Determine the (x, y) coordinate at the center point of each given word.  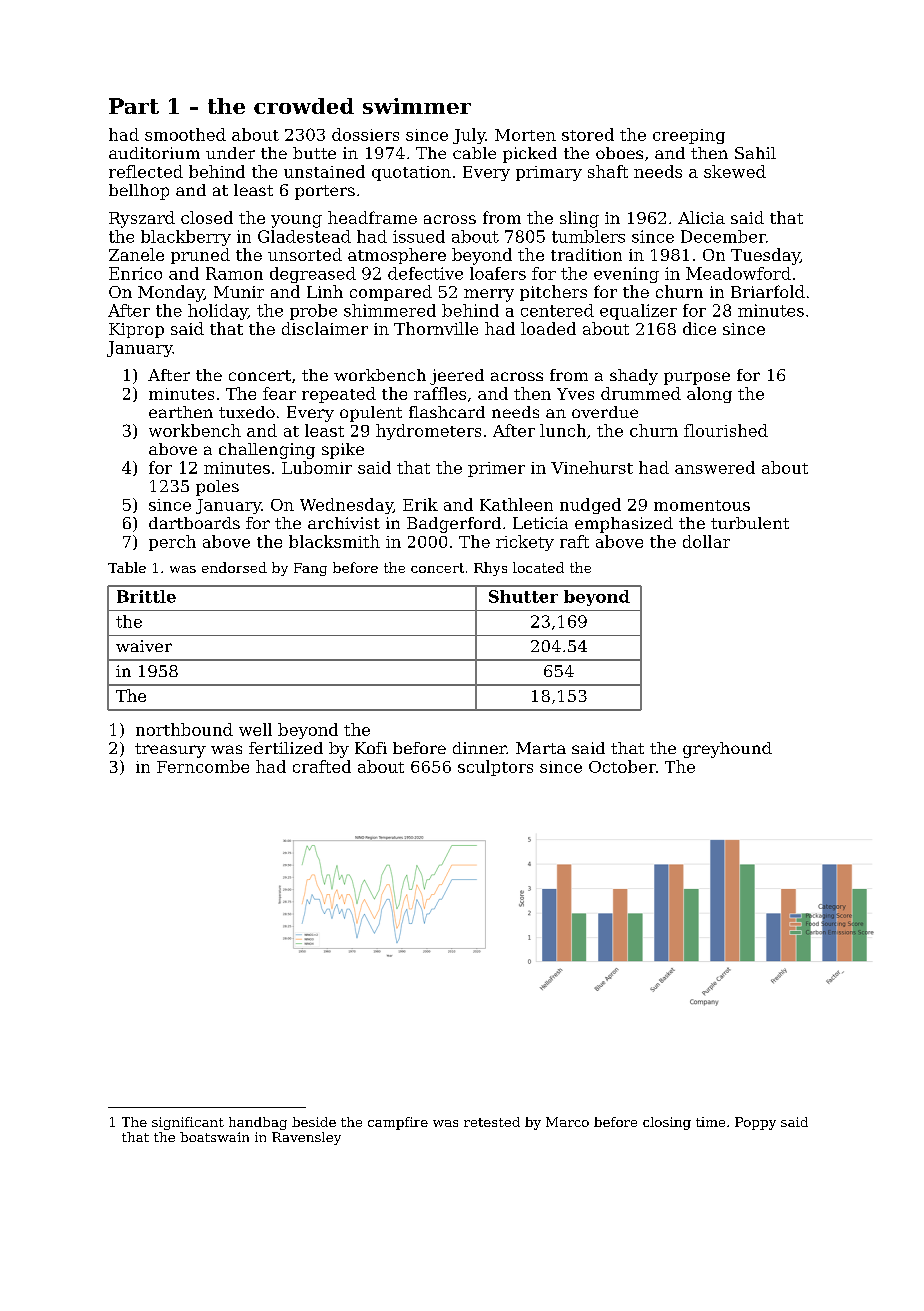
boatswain (214, 1137)
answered (715, 467)
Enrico (135, 273)
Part (134, 106)
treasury (170, 750)
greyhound (727, 750)
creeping (689, 136)
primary (549, 173)
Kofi (371, 748)
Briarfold (768, 291)
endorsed (234, 567)
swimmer (417, 106)
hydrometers (428, 432)
